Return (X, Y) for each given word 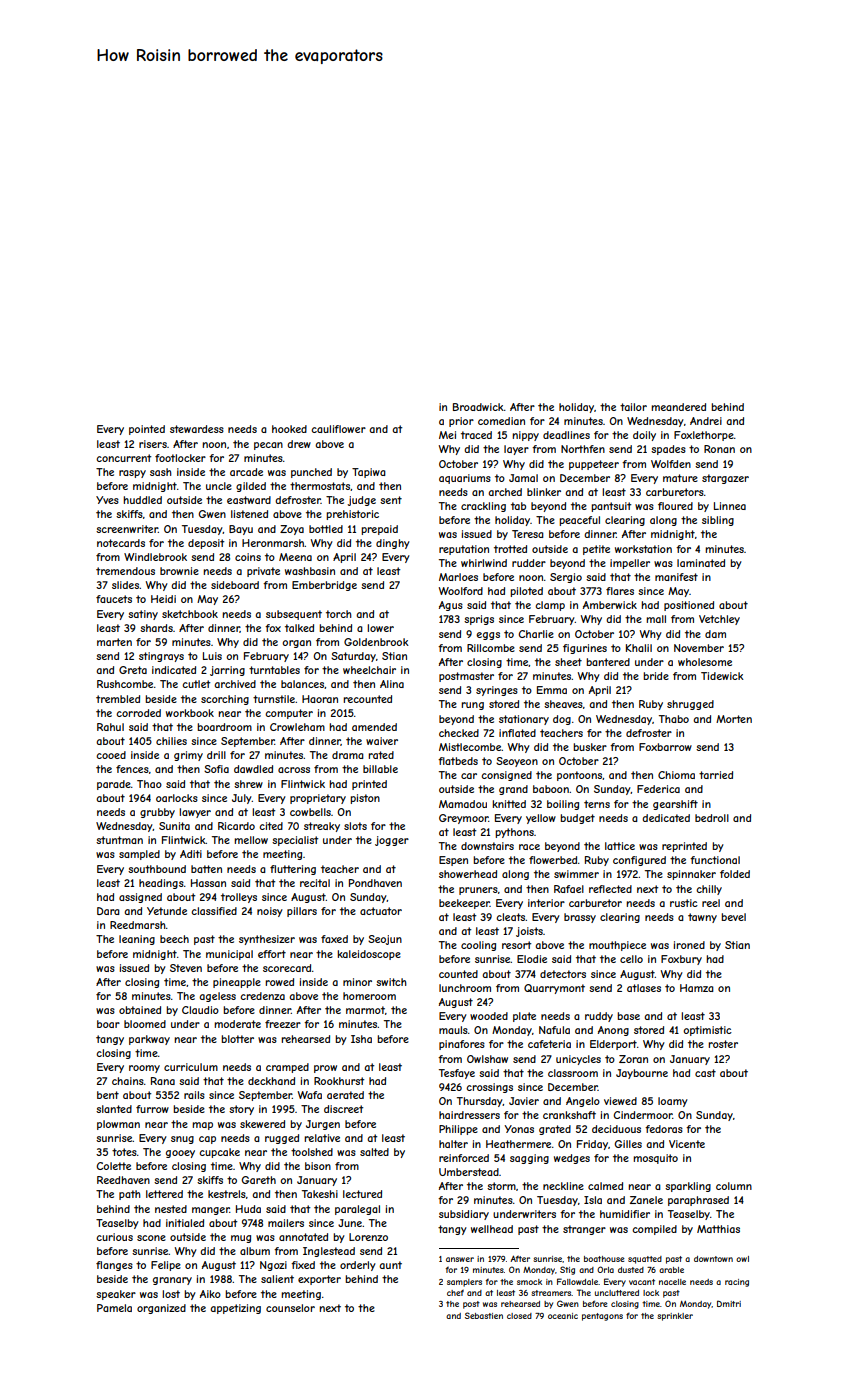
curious (114, 1237)
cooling (478, 946)
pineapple (237, 983)
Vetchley (719, 620)
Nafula (554, 1030)
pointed (147, 430)
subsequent (294, 615)
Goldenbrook (376, 642)
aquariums (465, 479)
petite (596, 550)
